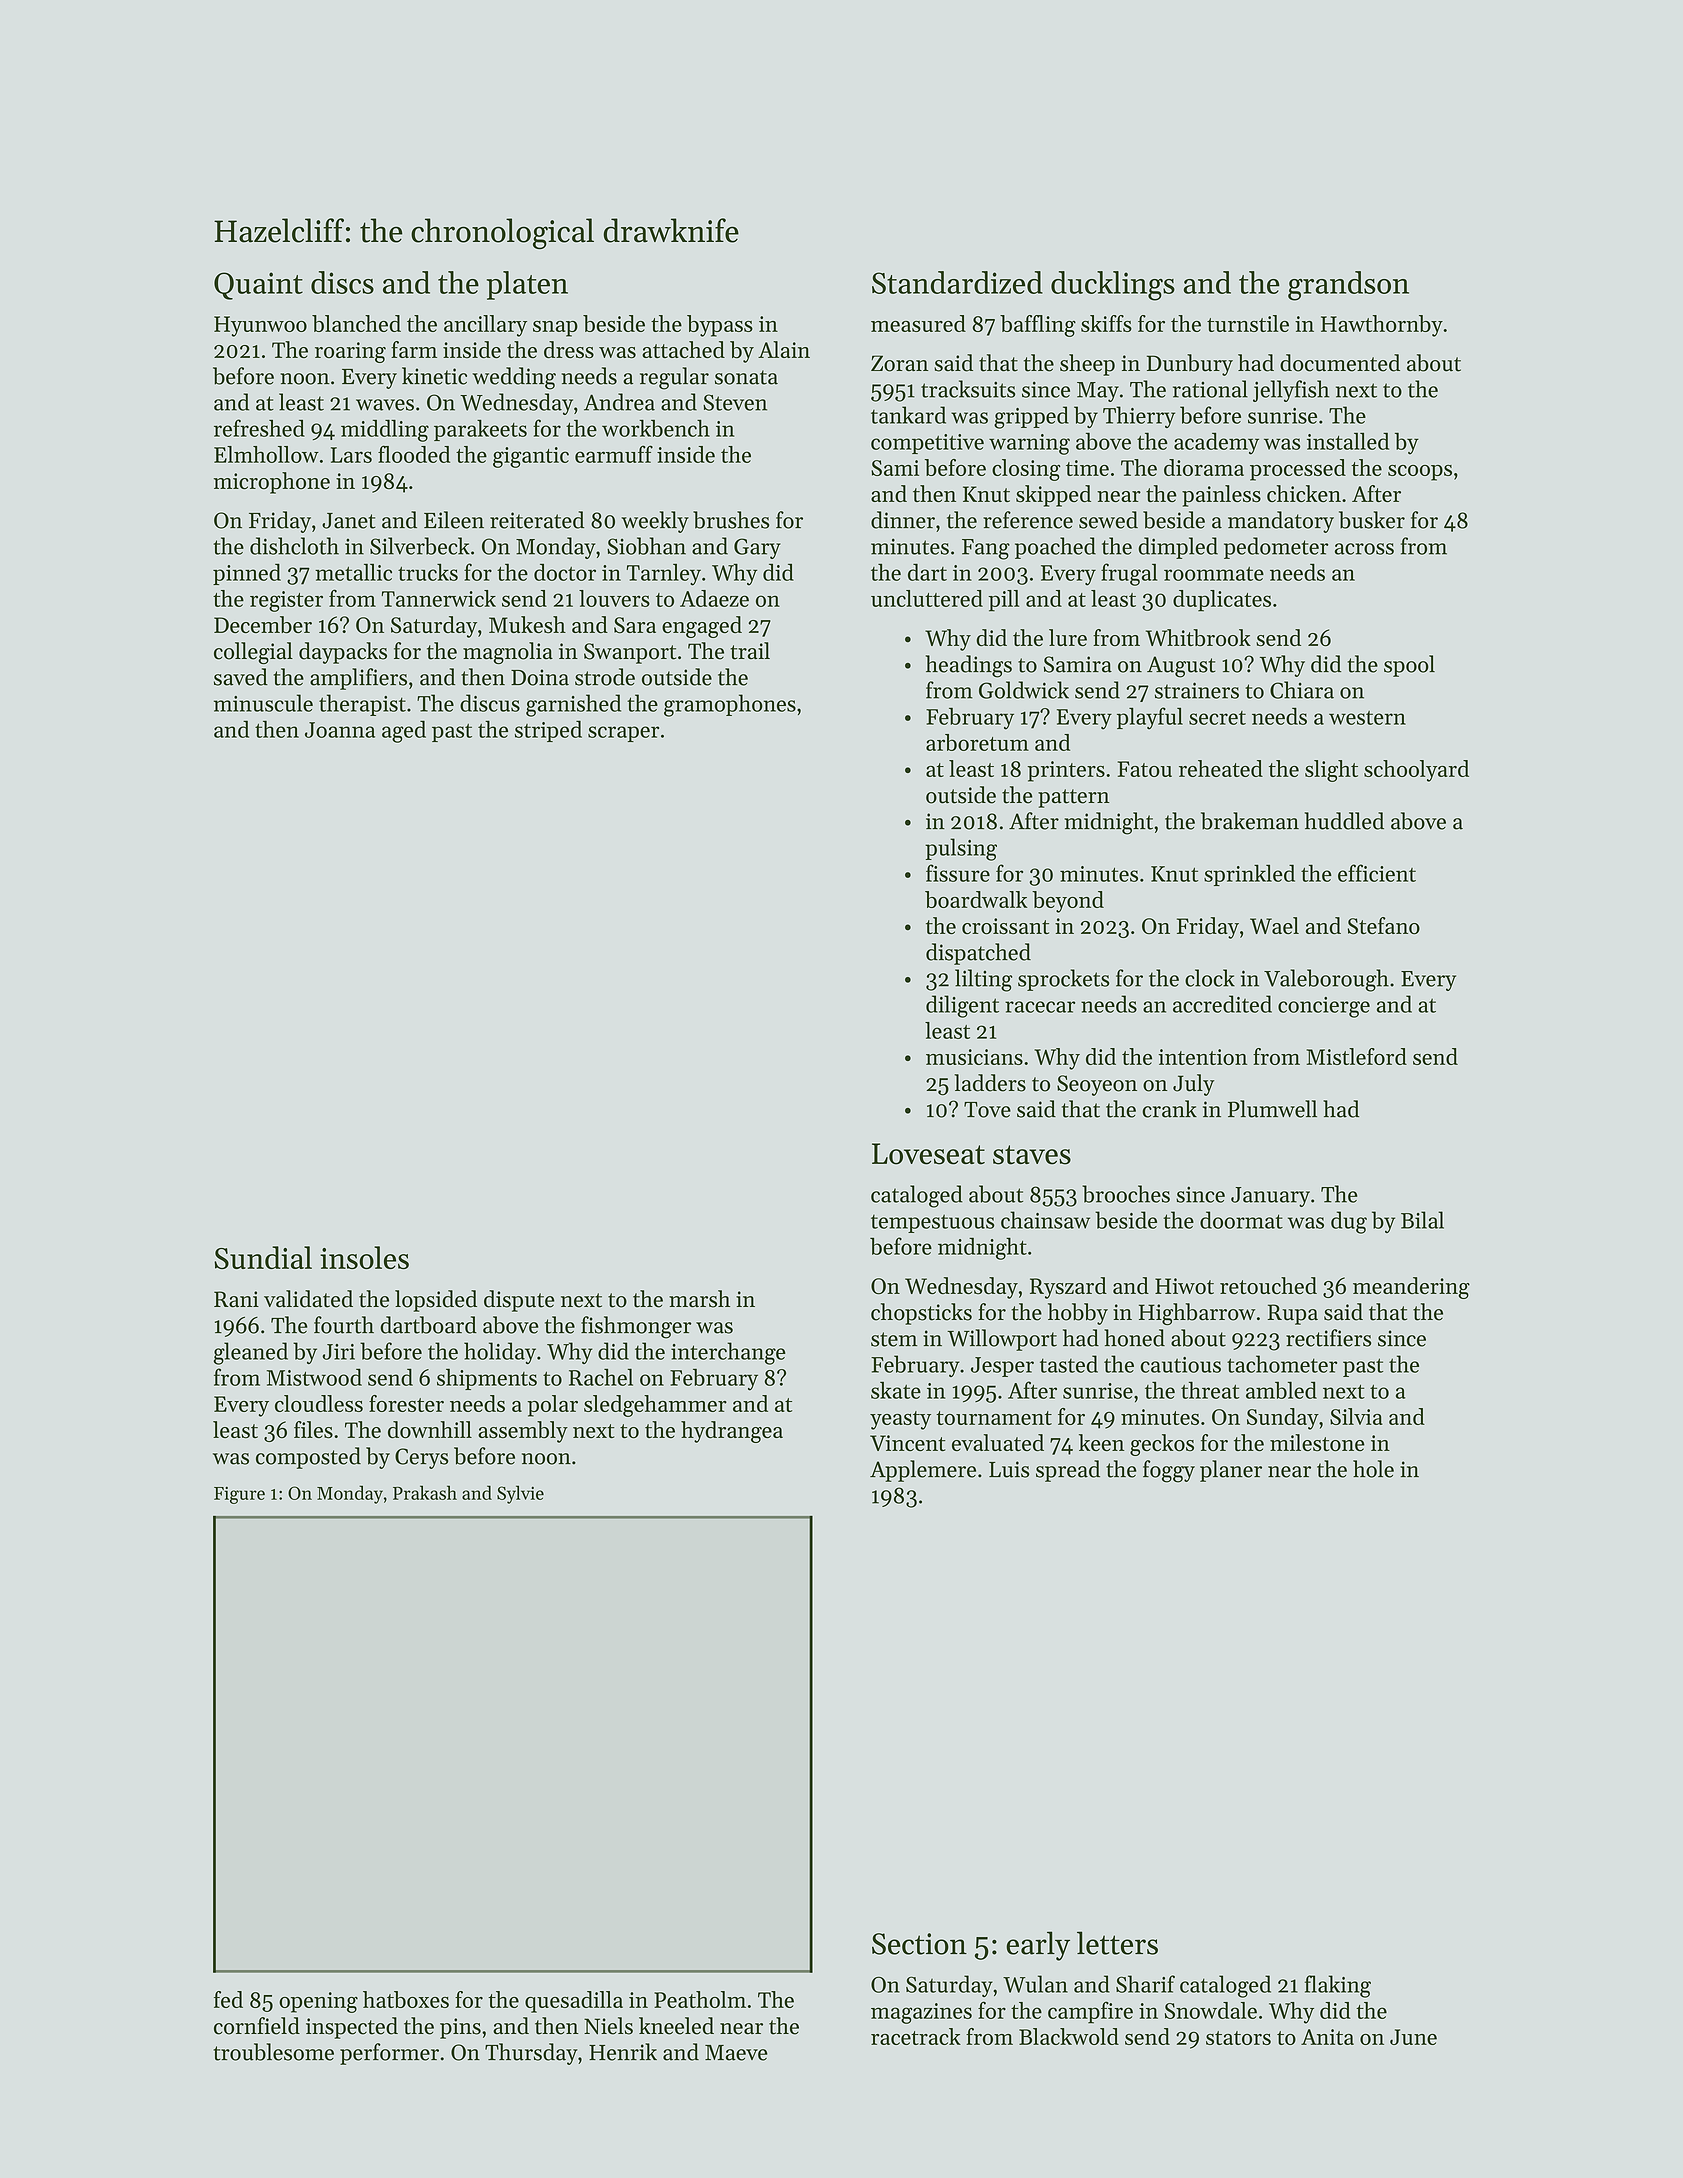 This image has width=1683, height=2178. I want to click on Maeve, so click(736, 2053).
